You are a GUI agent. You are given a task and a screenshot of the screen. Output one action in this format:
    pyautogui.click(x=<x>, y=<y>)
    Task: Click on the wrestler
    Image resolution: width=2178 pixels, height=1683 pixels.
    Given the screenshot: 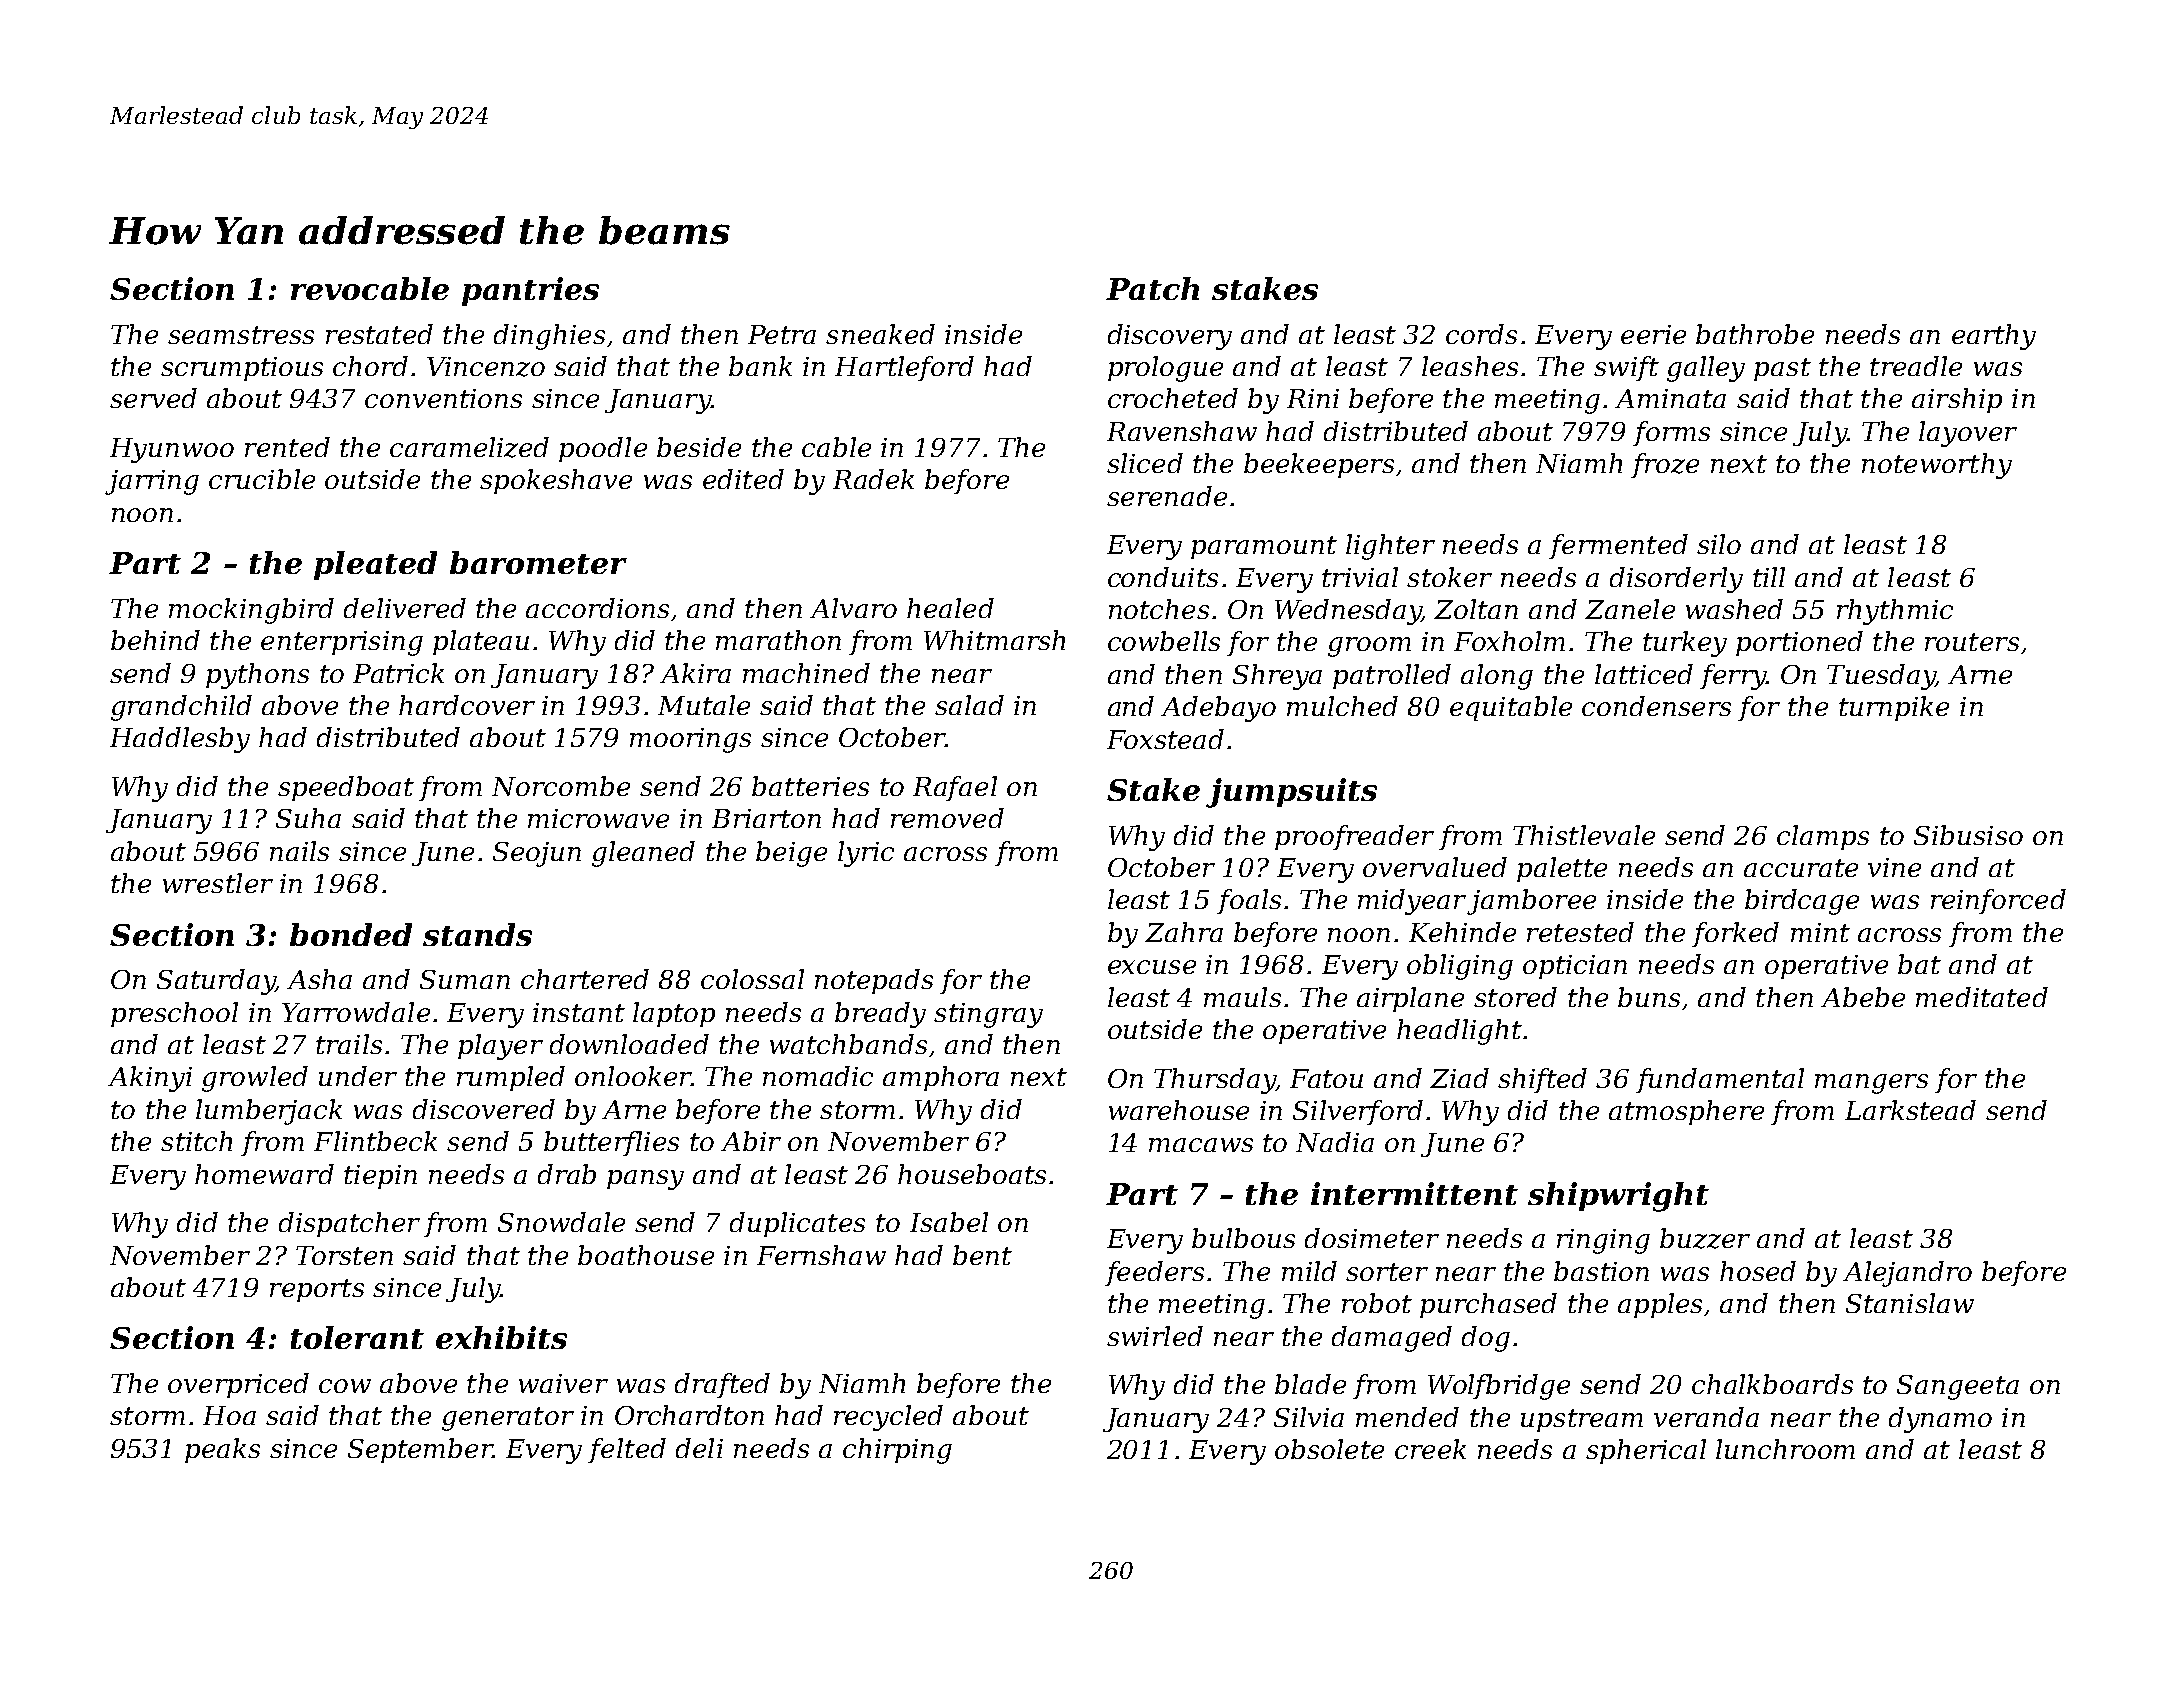 What is the action you would take?
    pyautogui.click(x=218, y=883)
